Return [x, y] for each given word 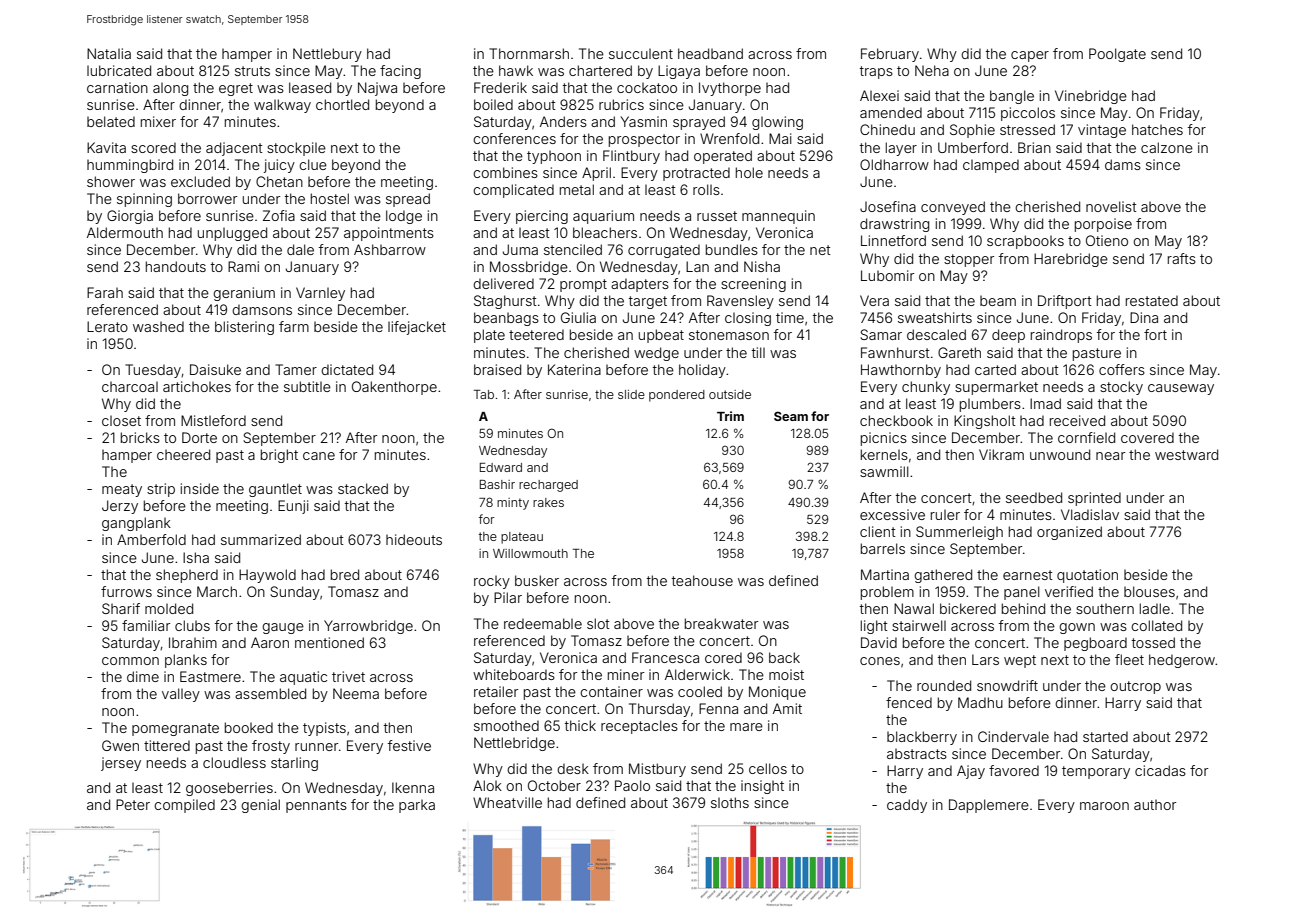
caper [1030, 56]
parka [417, 806]
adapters [640, 285]
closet [121, 421]
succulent [641, 54]
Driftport [1065, 302]
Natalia [109, 53]
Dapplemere [989, 806]
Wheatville [507, 802]
